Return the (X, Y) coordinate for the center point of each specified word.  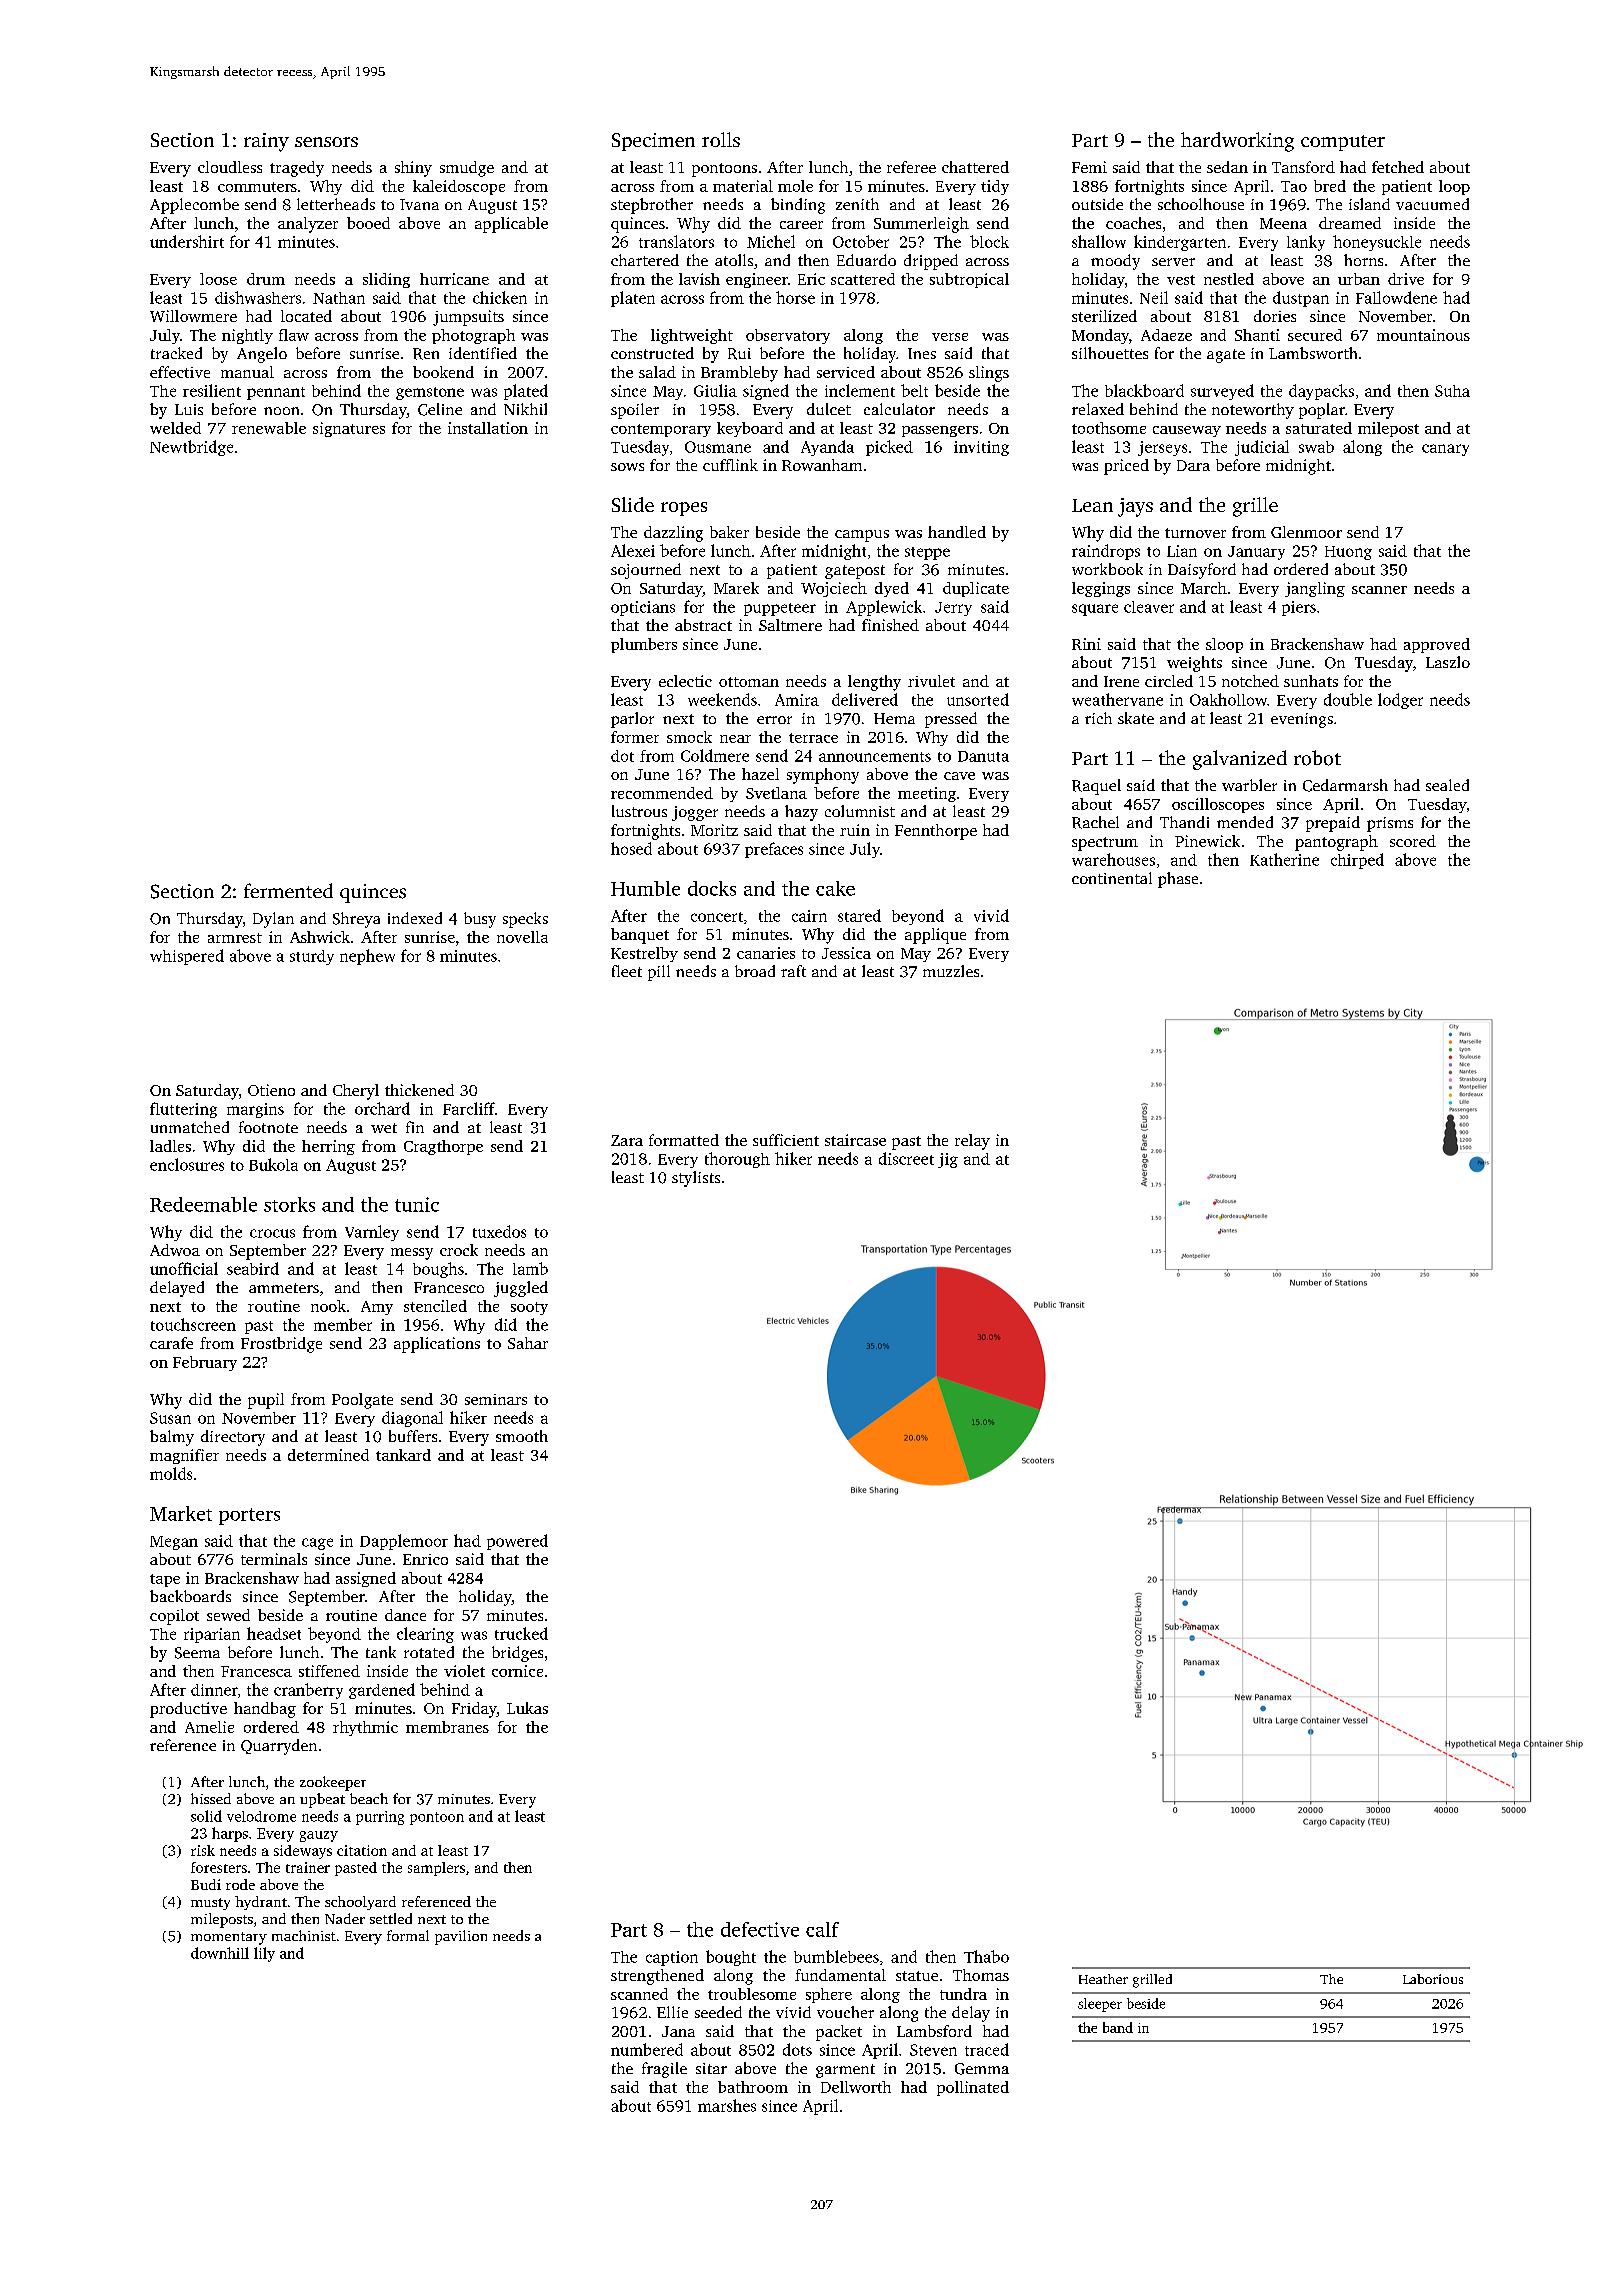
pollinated (973, 2088)
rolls (721, 139)
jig (948, 1160)
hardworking (1237, 142)
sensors (326, 142)
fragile (664, 2070)
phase (1178, 880)
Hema (894, 718)
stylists (696, 1179)
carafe (171, 1343)
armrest (235, 938)
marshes (727, 2105)
